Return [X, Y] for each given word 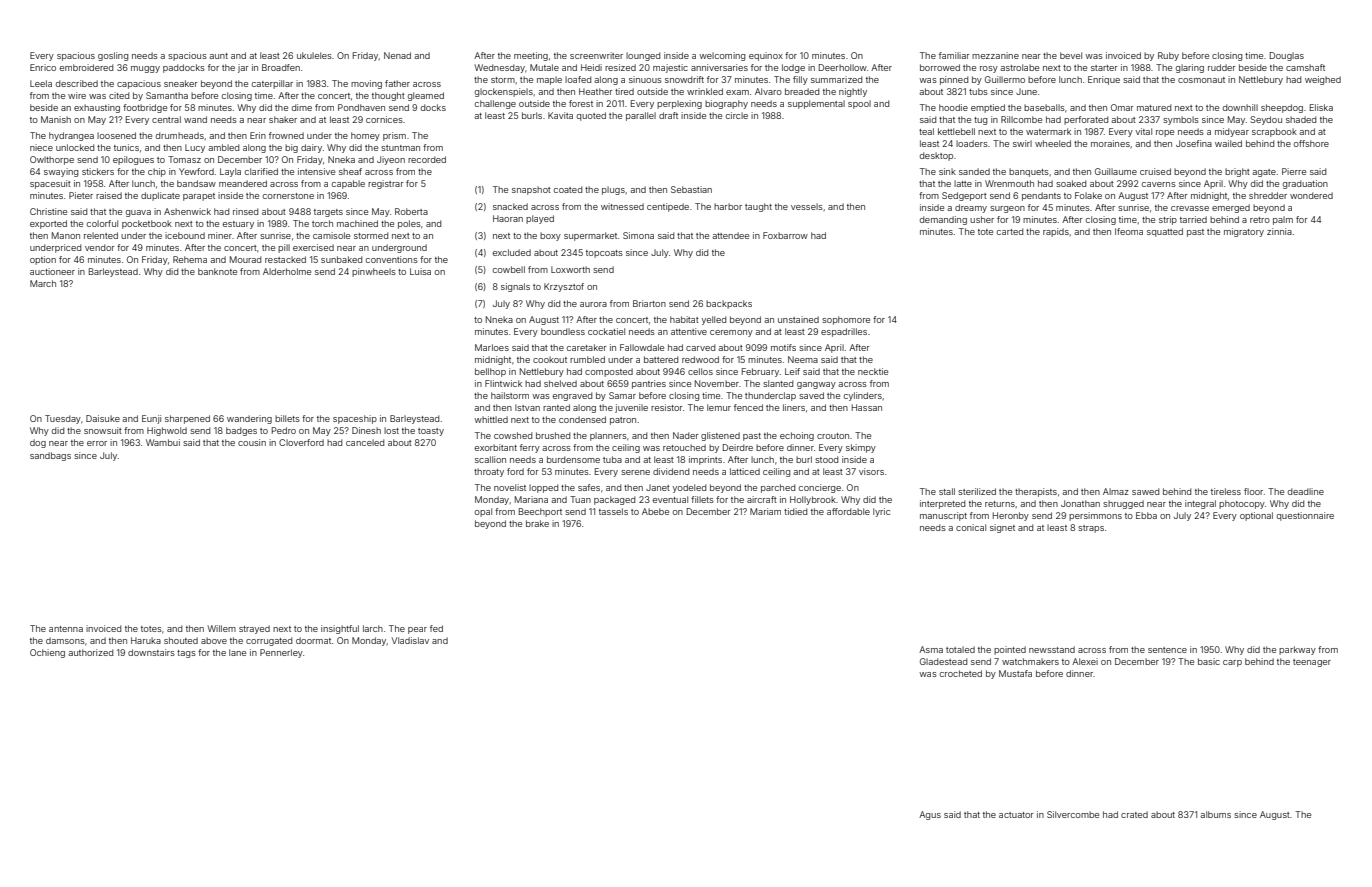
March [43, 283]
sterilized [977, 491]
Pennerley [281, 653]
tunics [126, 147]
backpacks [729, 304]
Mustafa [1015, 673]
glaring [1190, 68]
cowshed [513, 435]
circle [737, 115]
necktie [873, 371]
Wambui [163, 442]
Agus [930, 815]
